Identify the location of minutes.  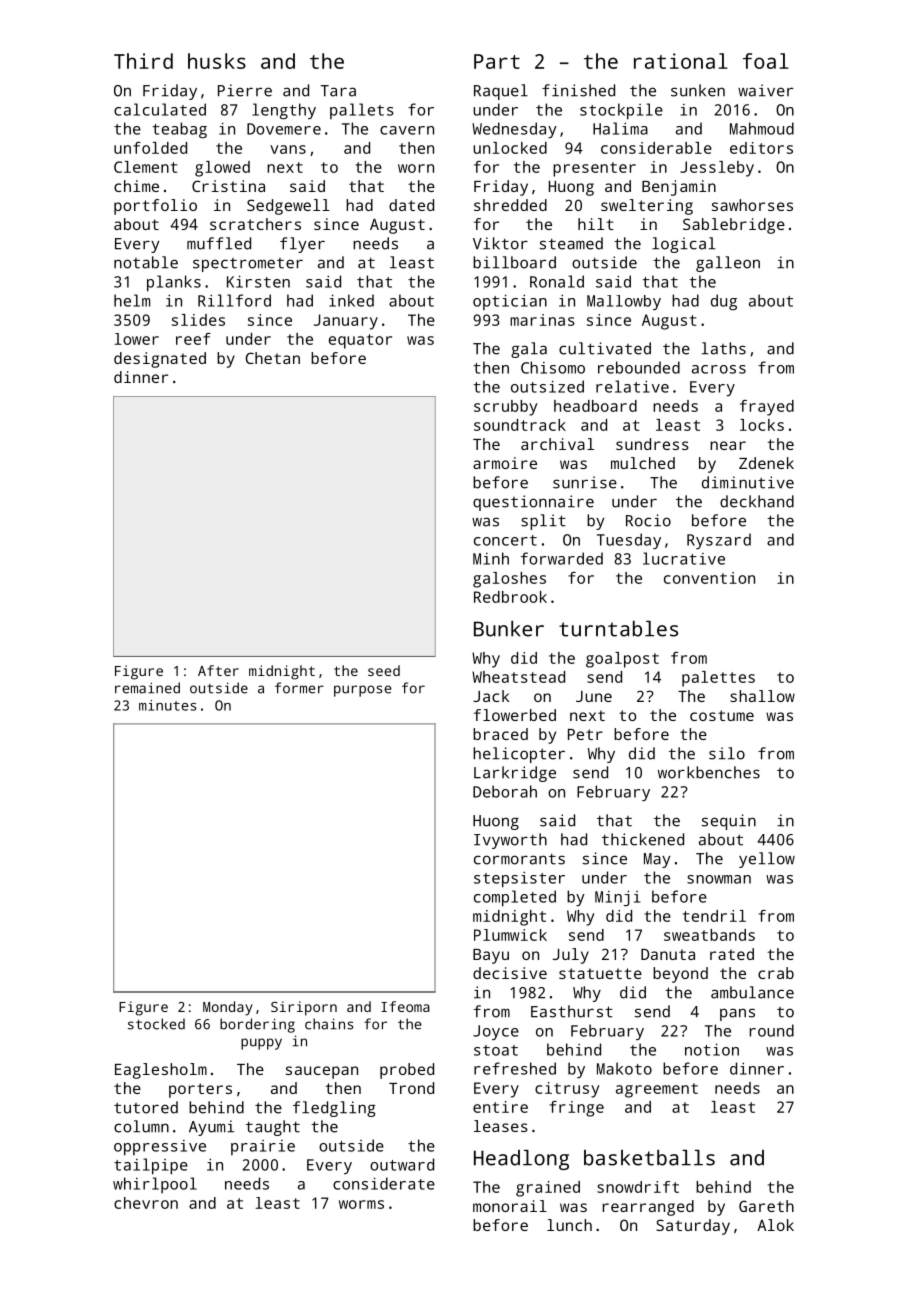
(168, 705).
